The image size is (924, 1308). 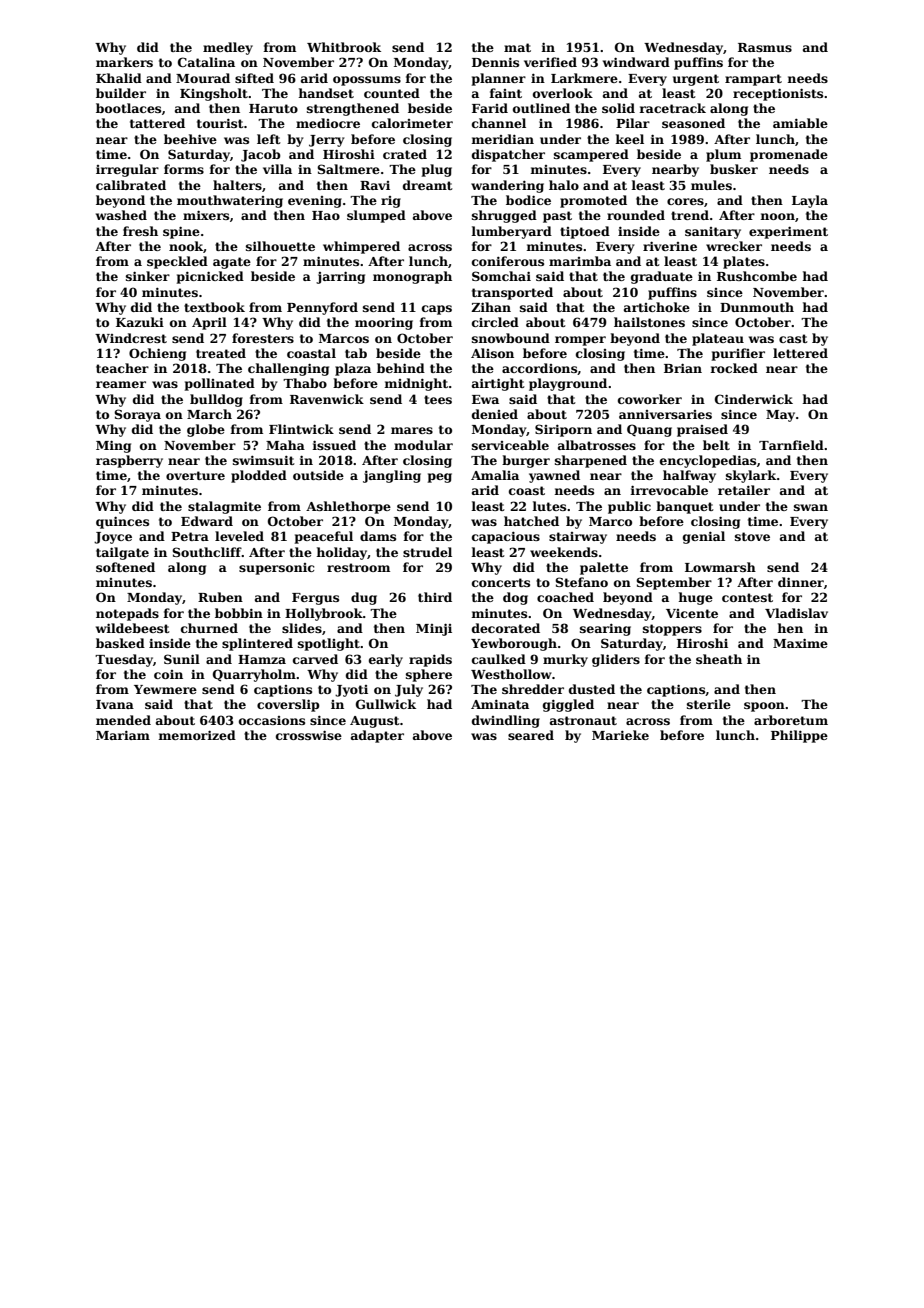 I want to click on plaza, so click(x=353, y=369).
